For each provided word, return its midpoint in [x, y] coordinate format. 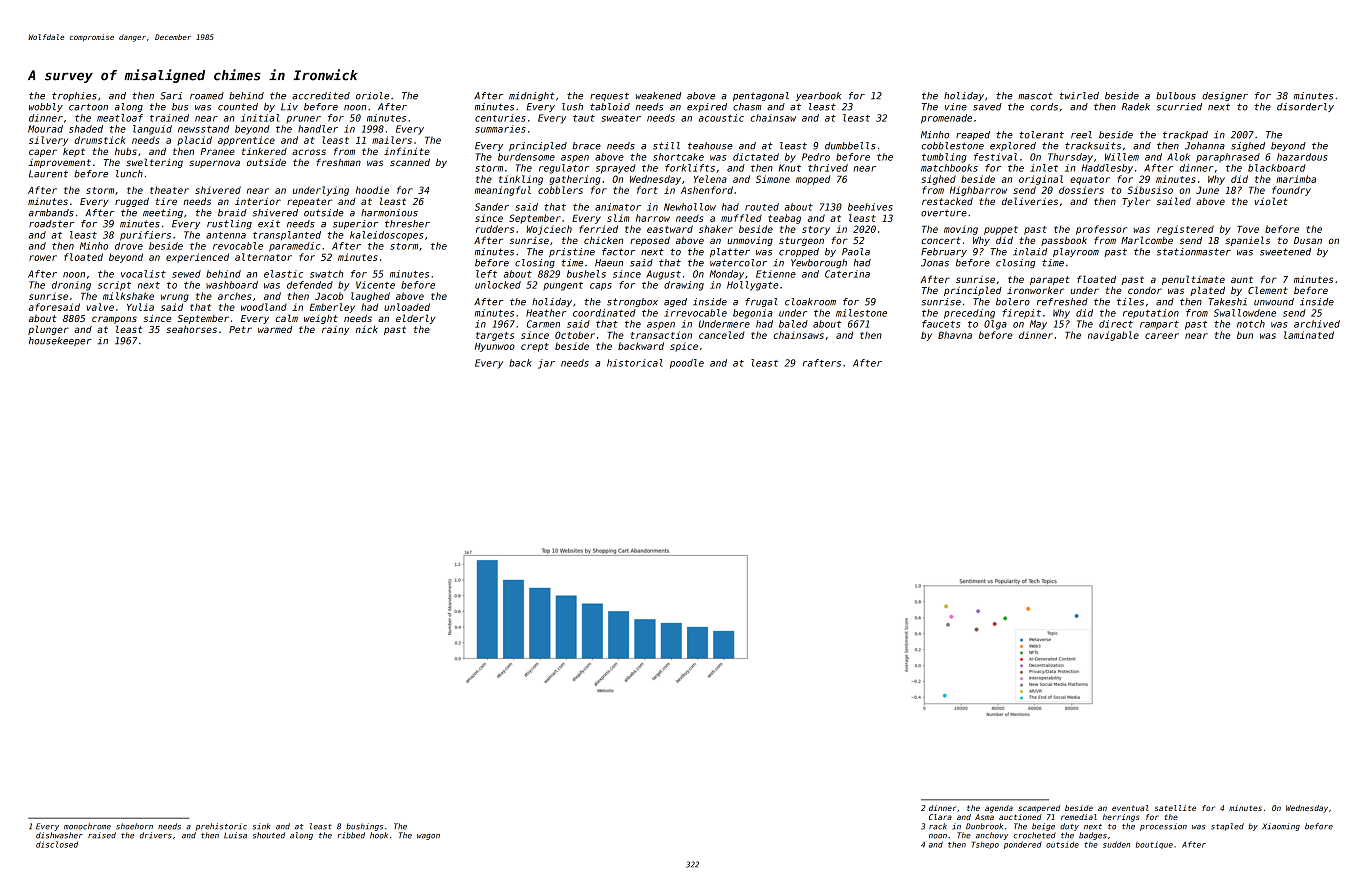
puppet [1001, 230]
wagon [428, 837]
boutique [1154, 845]
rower [43, 258]
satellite [1175, 808]
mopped [813, 180]
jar [546, 364]
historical [635, 363]
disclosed [57, 844]
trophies [74, 96]
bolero [1013, 302]
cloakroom [810, 302]
